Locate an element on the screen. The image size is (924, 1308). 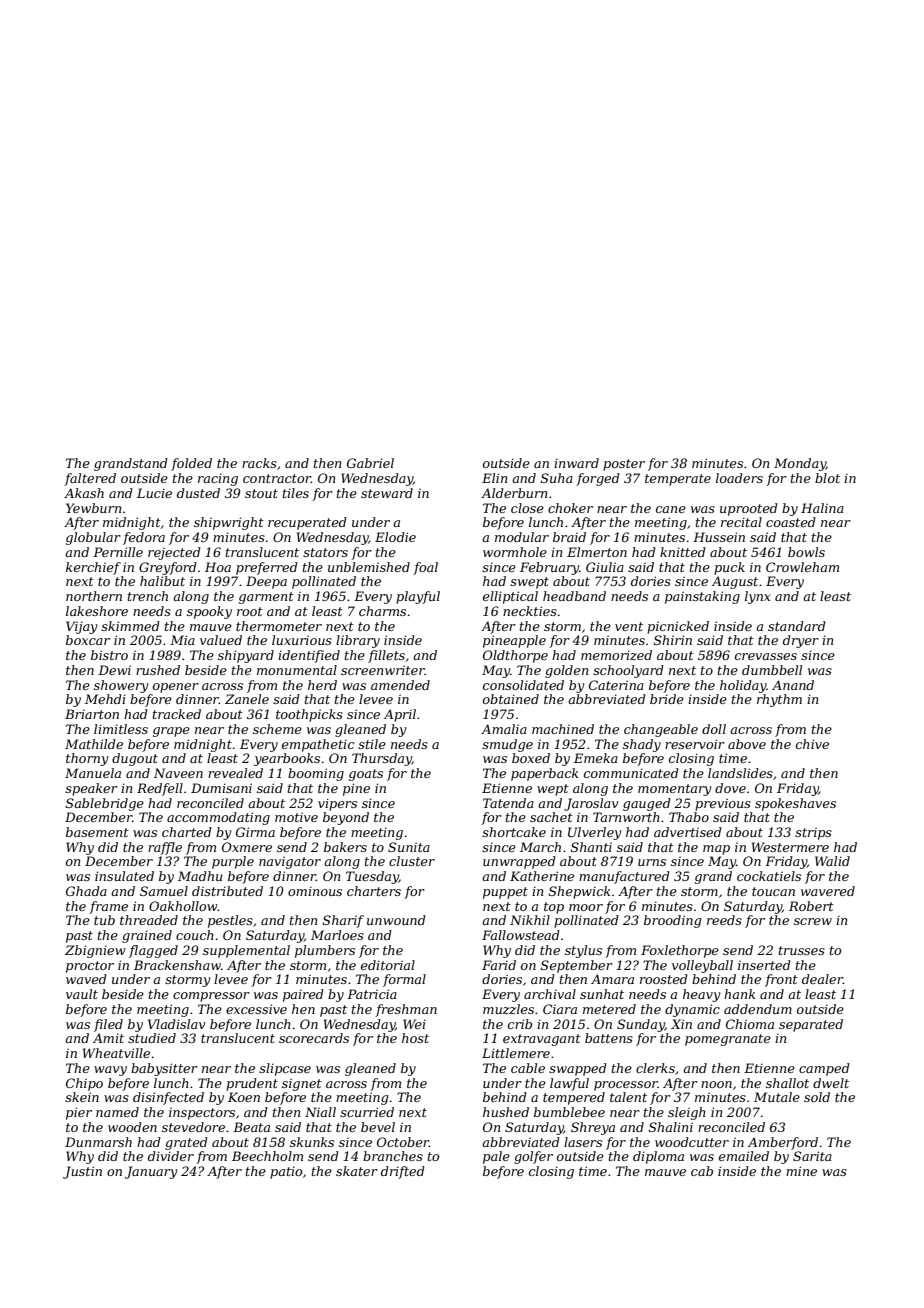
poster is located at coordinates (624, 465).
